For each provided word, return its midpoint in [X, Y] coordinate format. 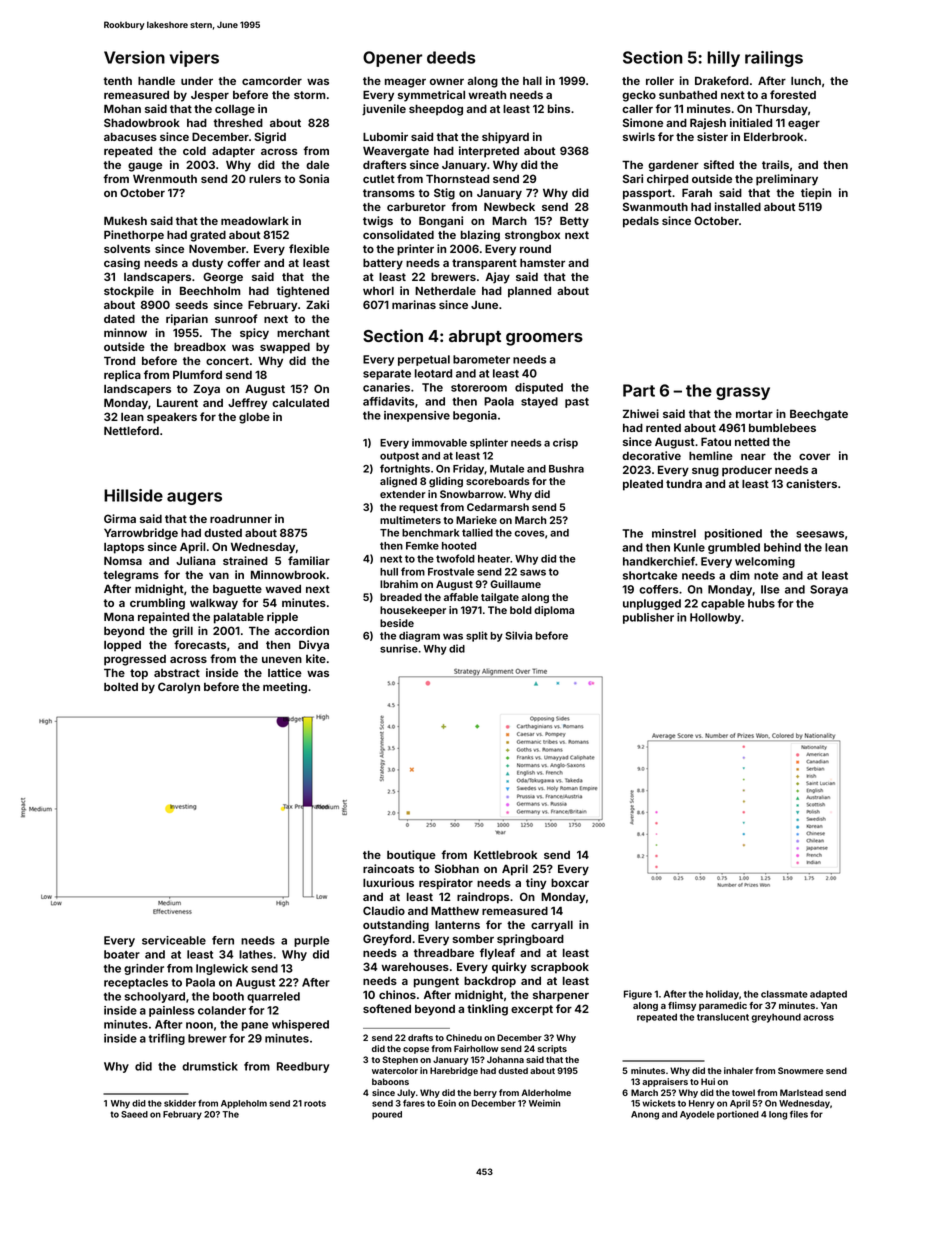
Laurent [177, 403]
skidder [180, 1103]
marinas [414, 304]
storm [309, 95]
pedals [641, 222]
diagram [419, 636]
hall [532, 80]
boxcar [570, 882]
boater [122, 954]
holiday [722, 995]
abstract [177, 673]
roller [660, 81]
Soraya [829, 590]
